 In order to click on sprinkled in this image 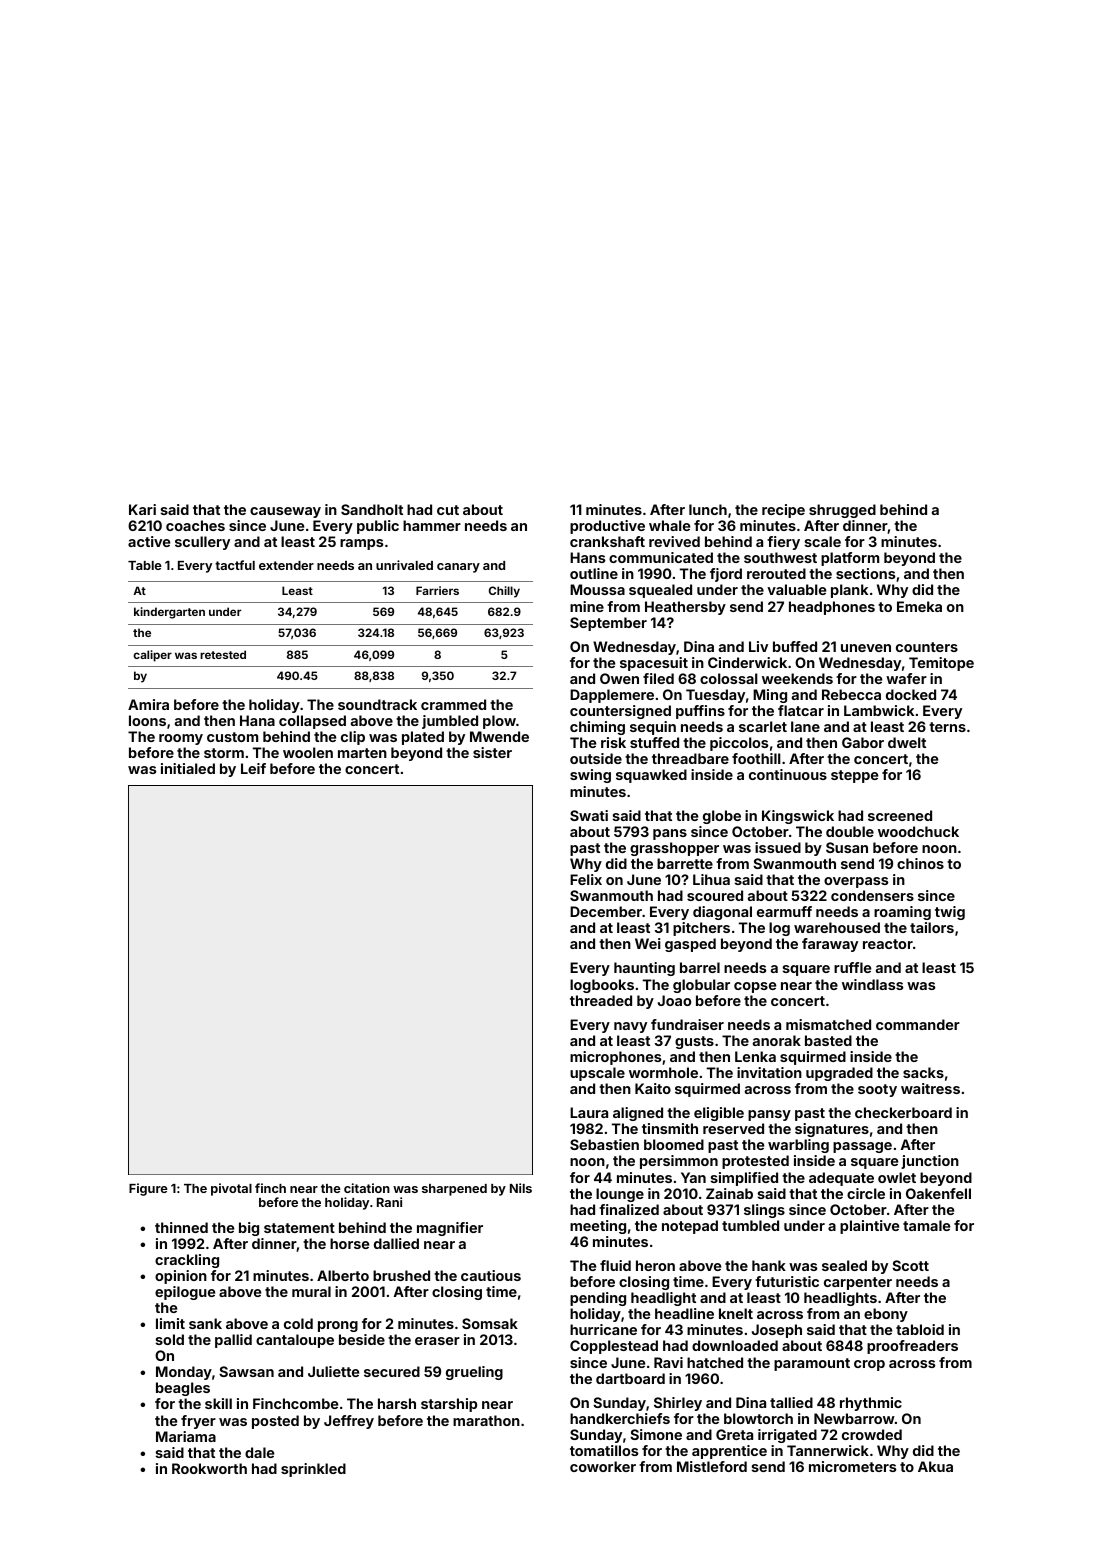, I will do `click(313, 1470)`.
